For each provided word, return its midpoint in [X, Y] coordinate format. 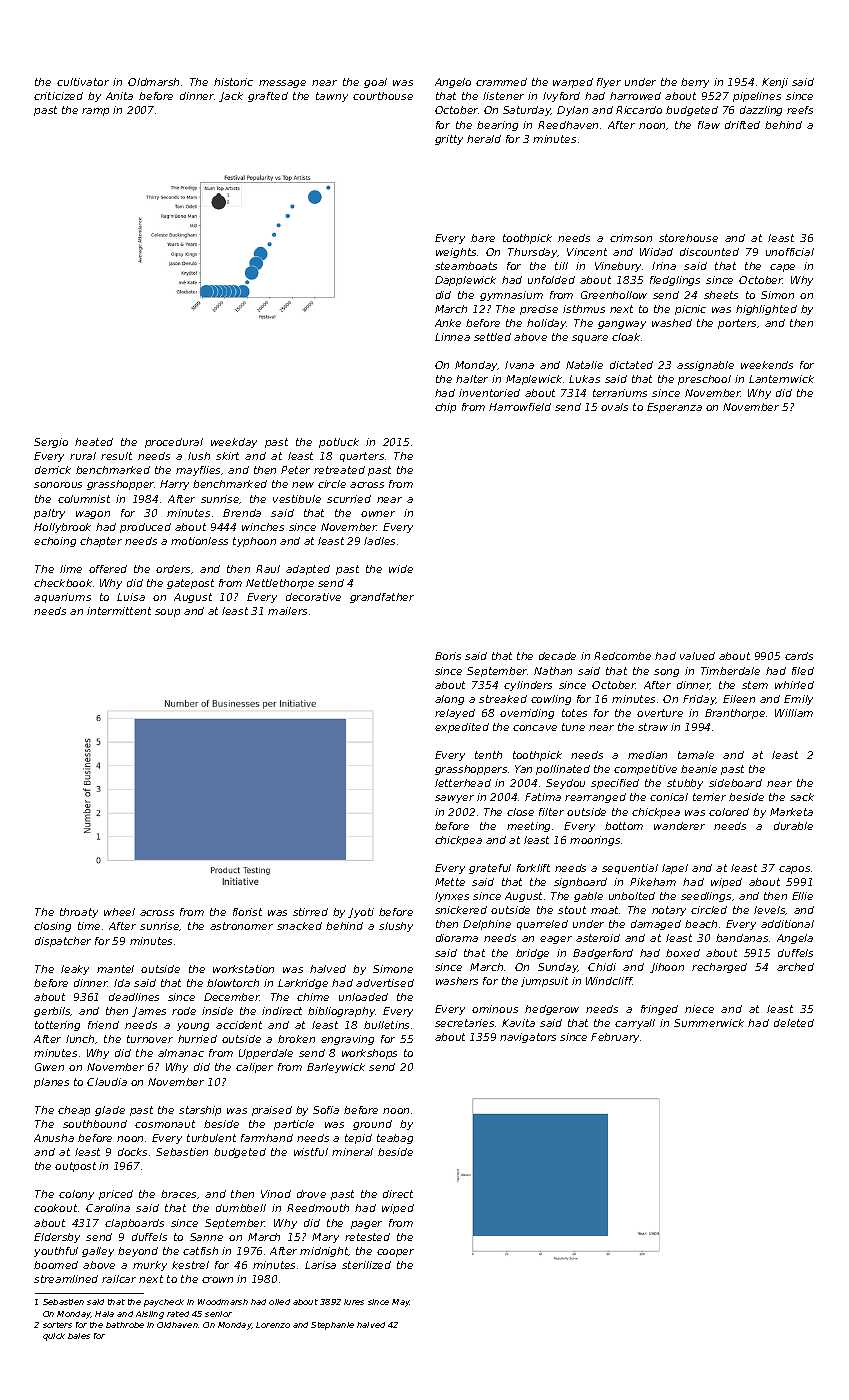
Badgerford [603, 954]
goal [375, 83]
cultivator [83, 82]
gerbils [52, 1012]
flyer [609, 83]
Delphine [487, 925]
